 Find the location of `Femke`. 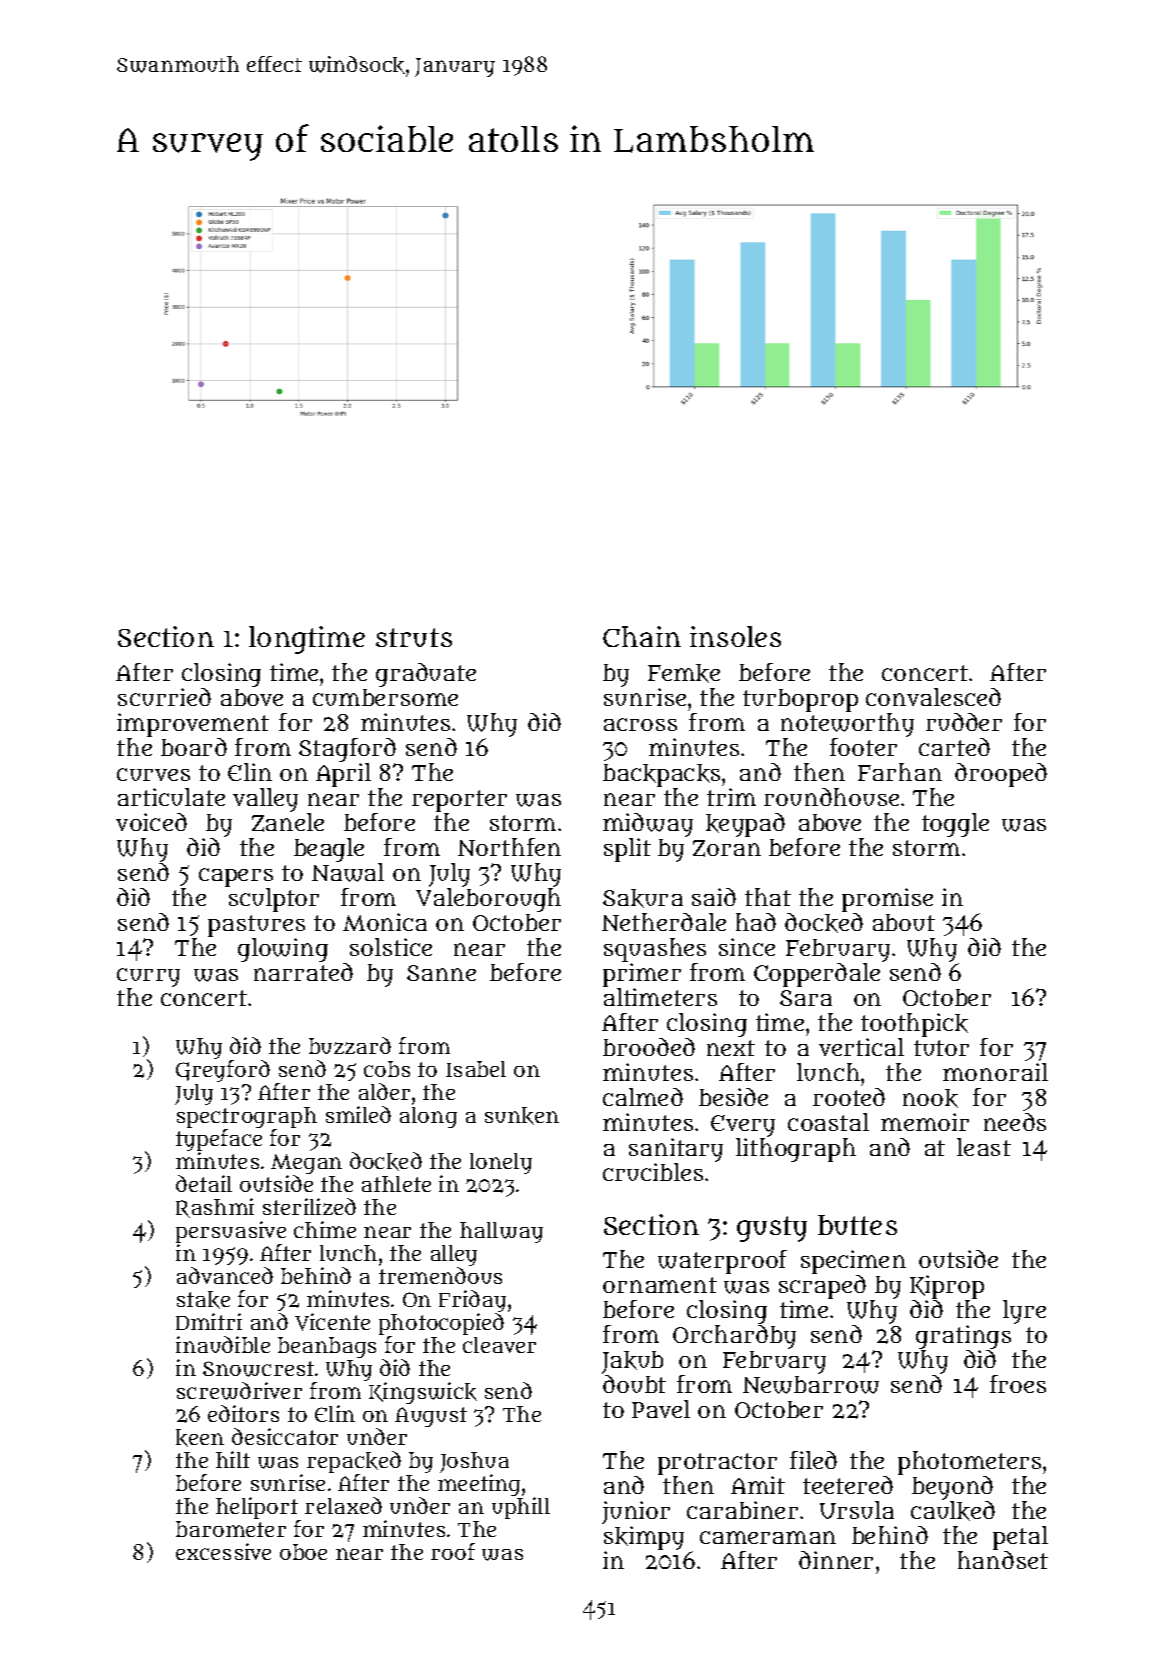

Femke is located at coordinates (684, 673).
